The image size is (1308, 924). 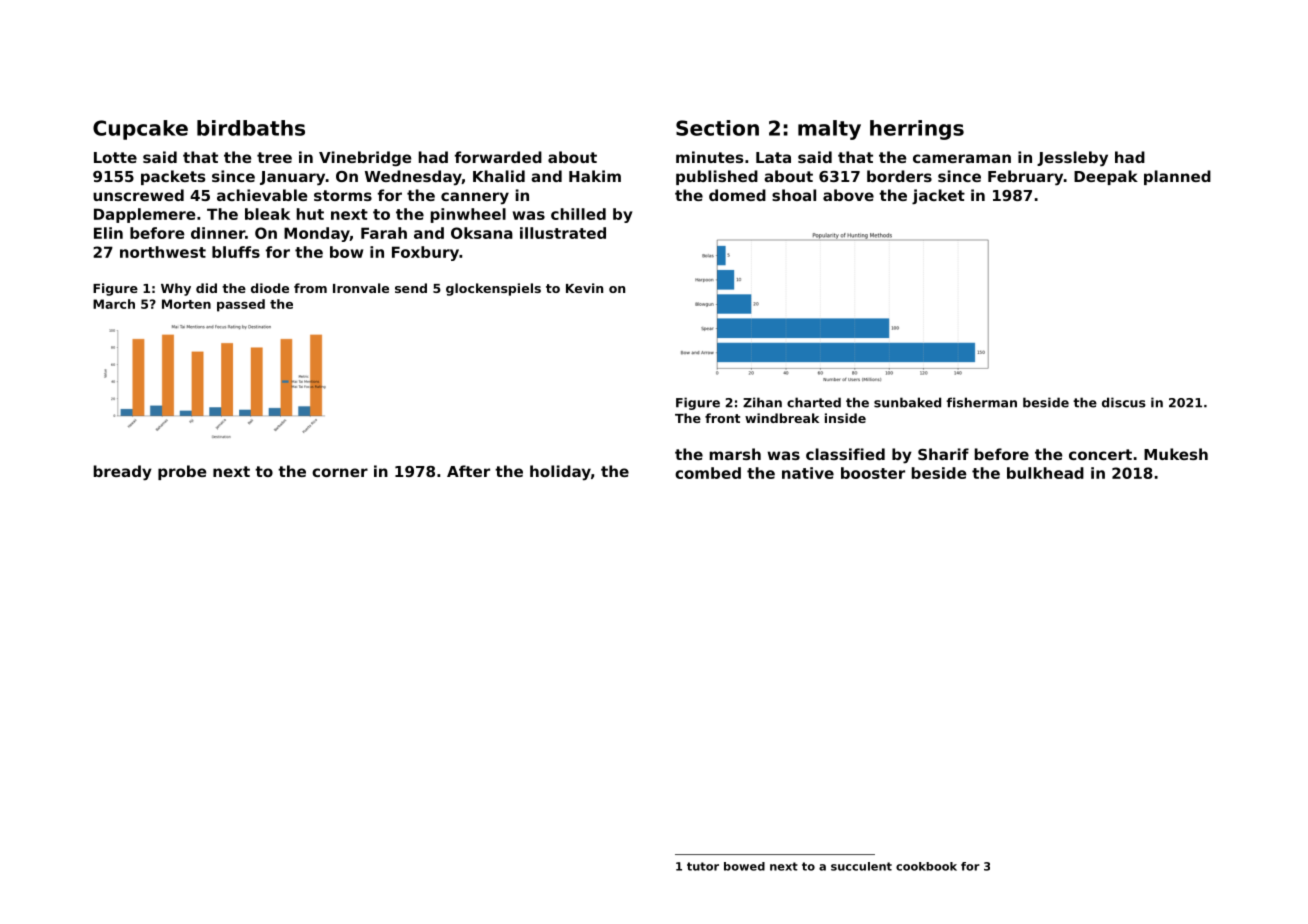 I want to click on cookbook, so click(x=926, y=866).
